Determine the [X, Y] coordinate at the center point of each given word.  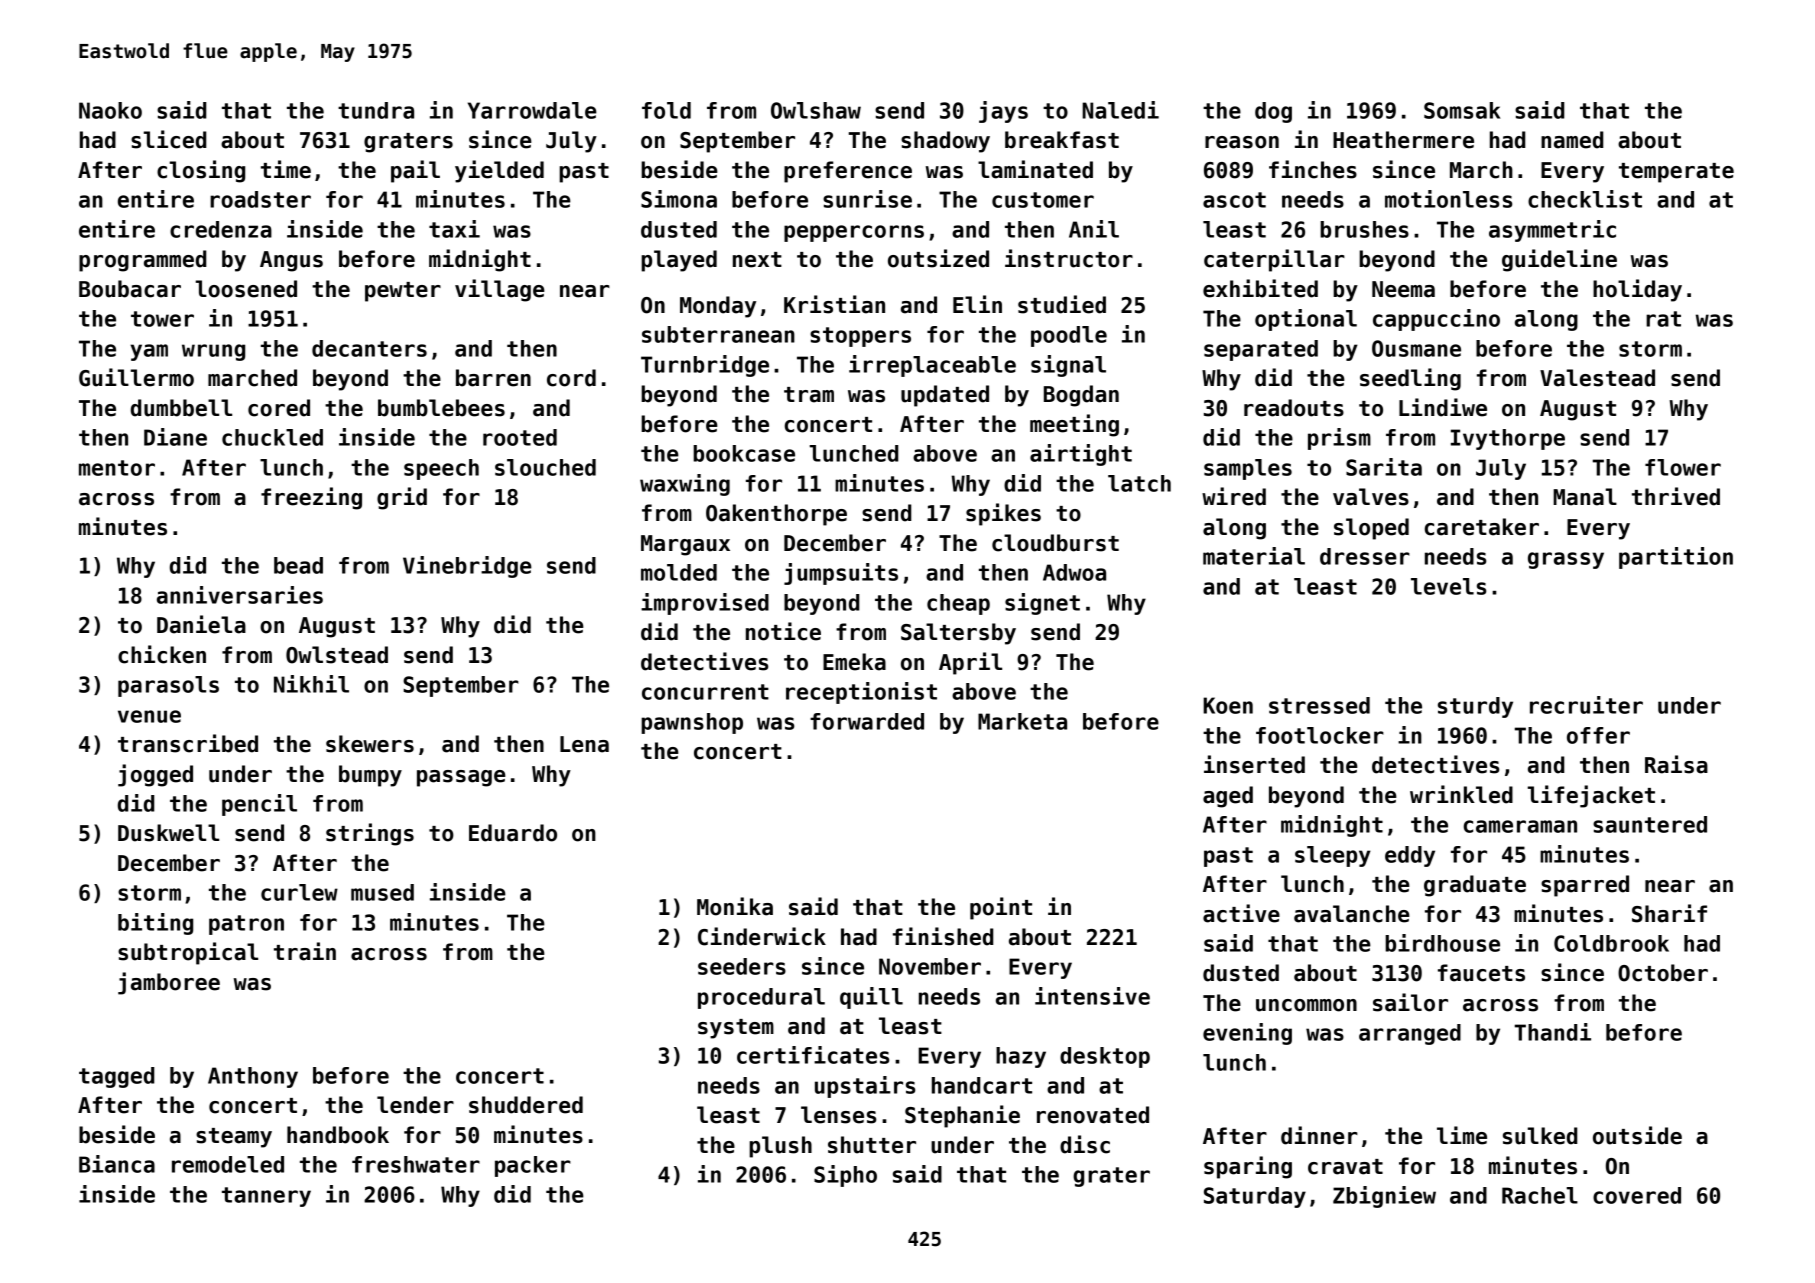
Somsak [1462, 110]
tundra [376, 110]
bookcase [744, 453]
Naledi [1120, 110]
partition [1676, 558]
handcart [982, 1085]
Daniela [201, 624]
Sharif [1669, 913]
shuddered [526, 1105]
